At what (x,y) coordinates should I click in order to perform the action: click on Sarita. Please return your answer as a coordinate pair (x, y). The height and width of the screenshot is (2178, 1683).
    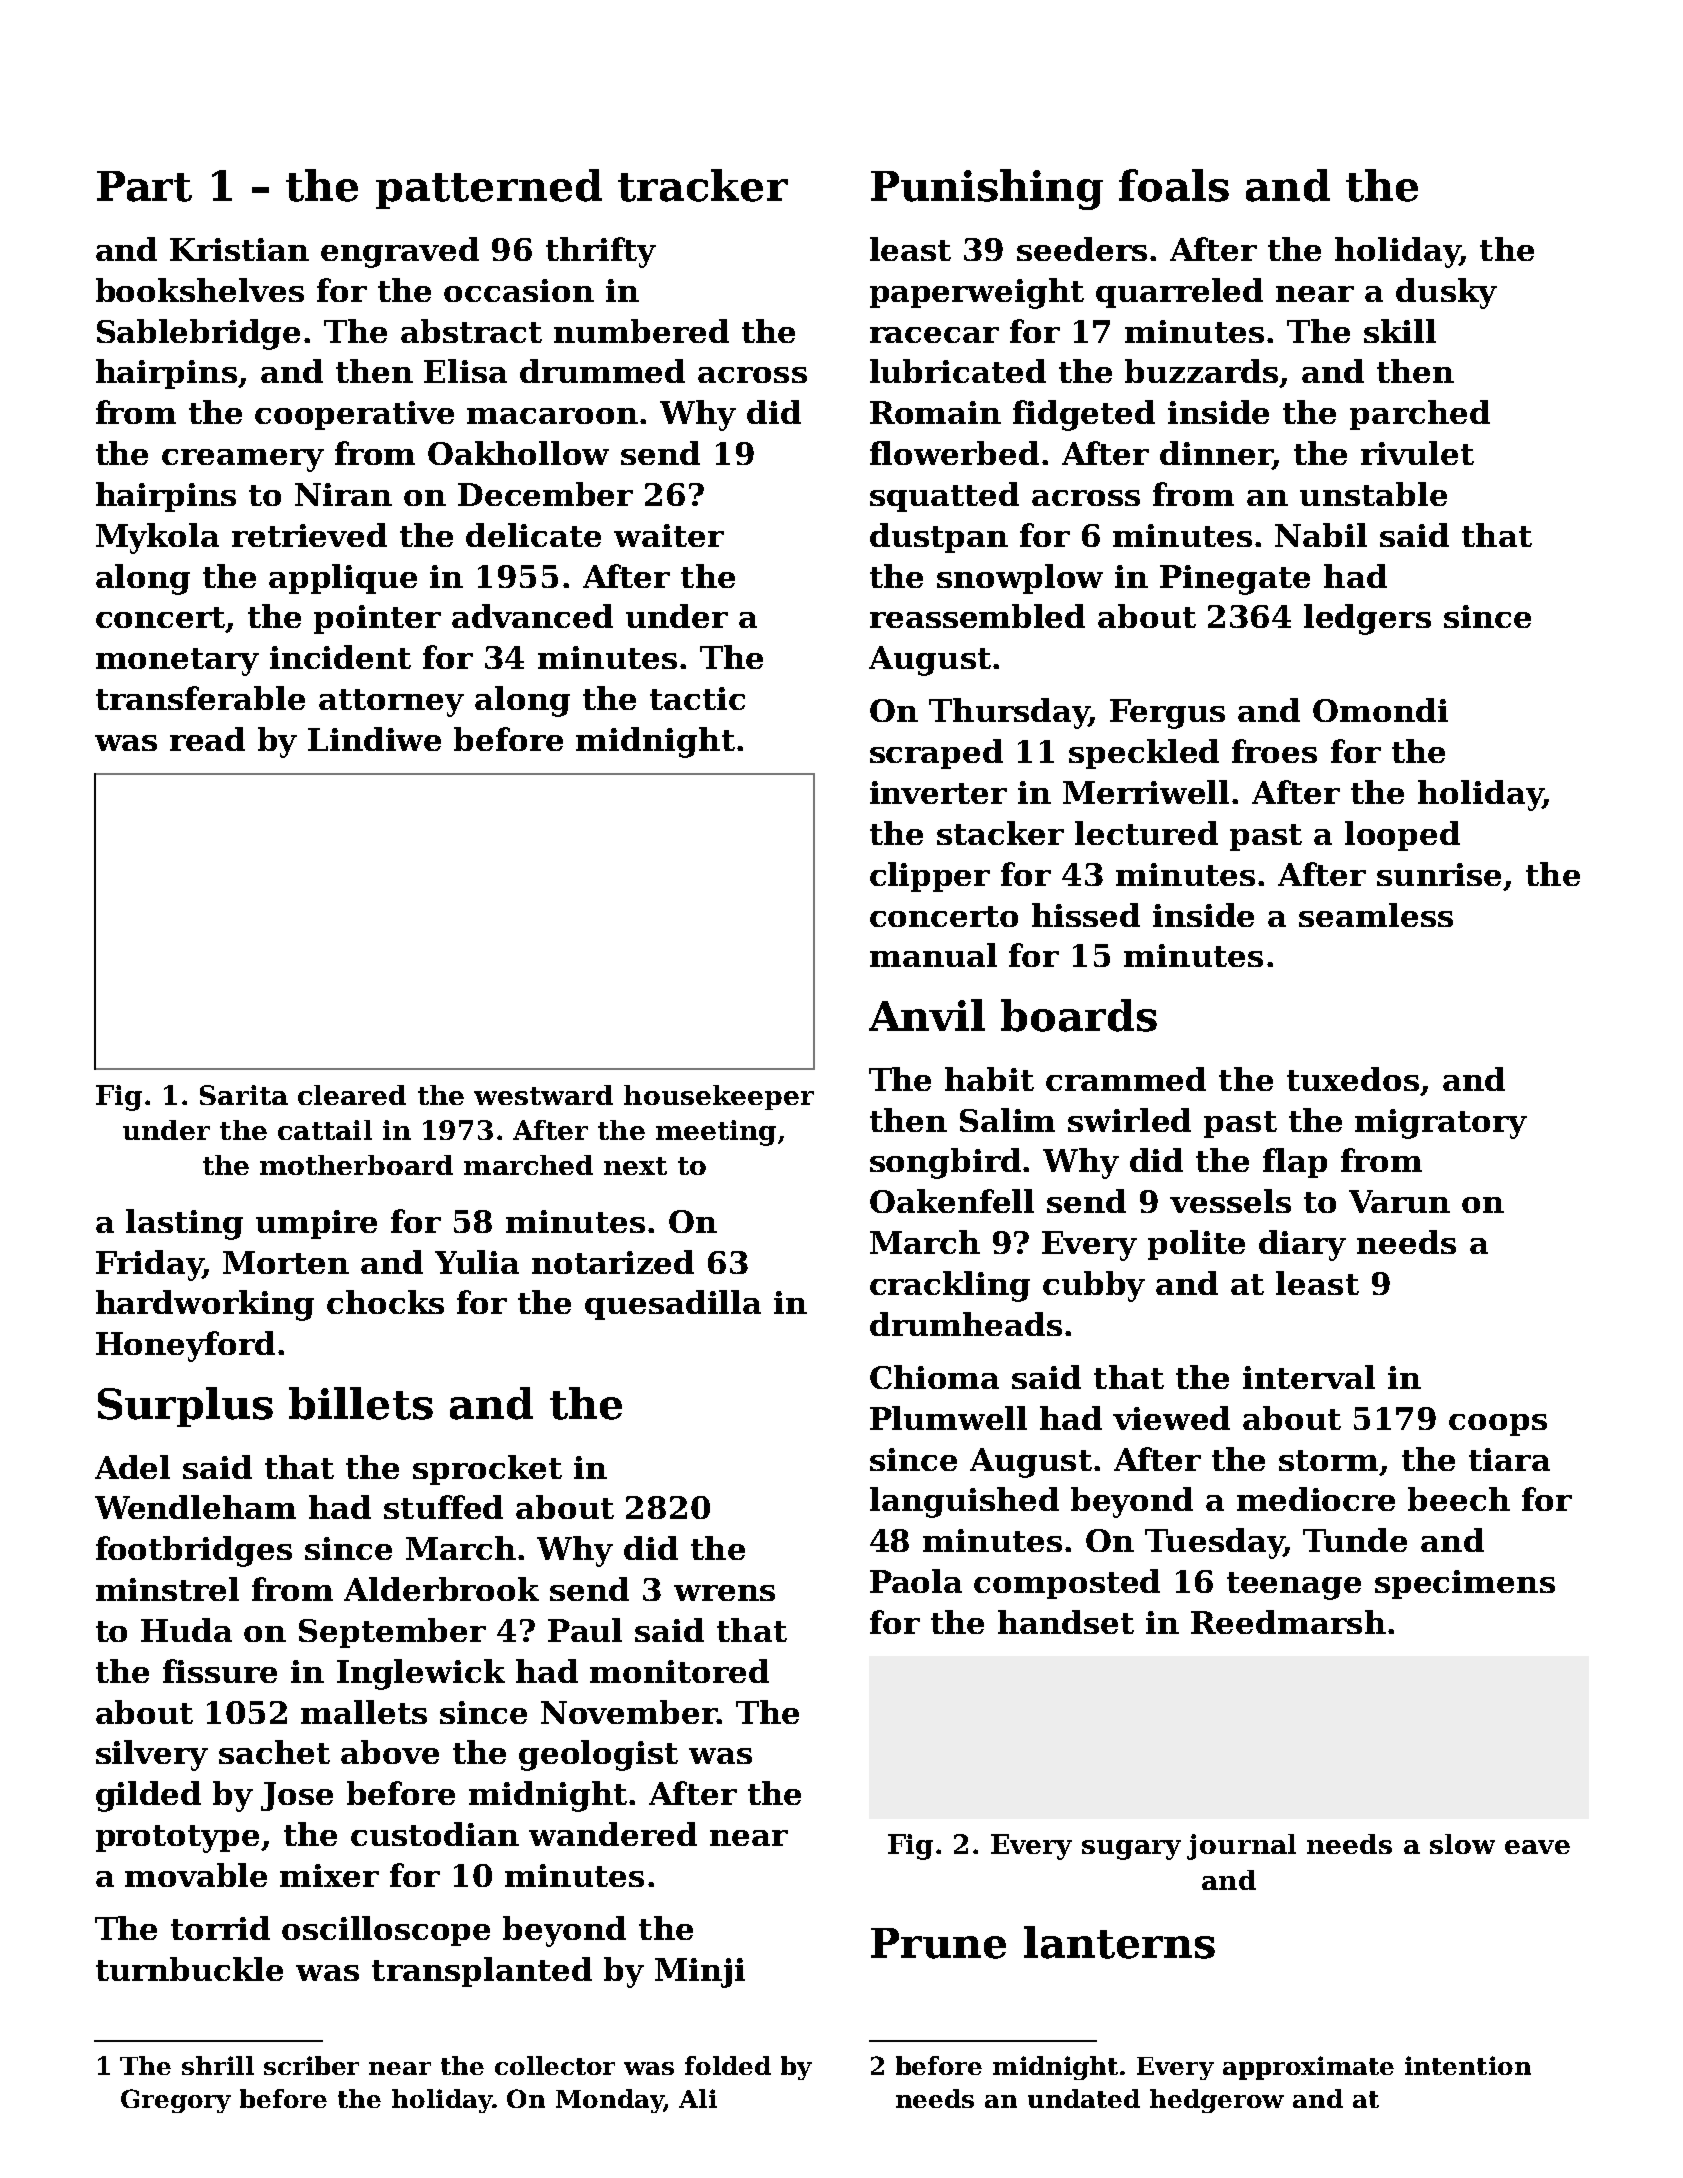
    Looking at the image, I should click on (244, 1095).
